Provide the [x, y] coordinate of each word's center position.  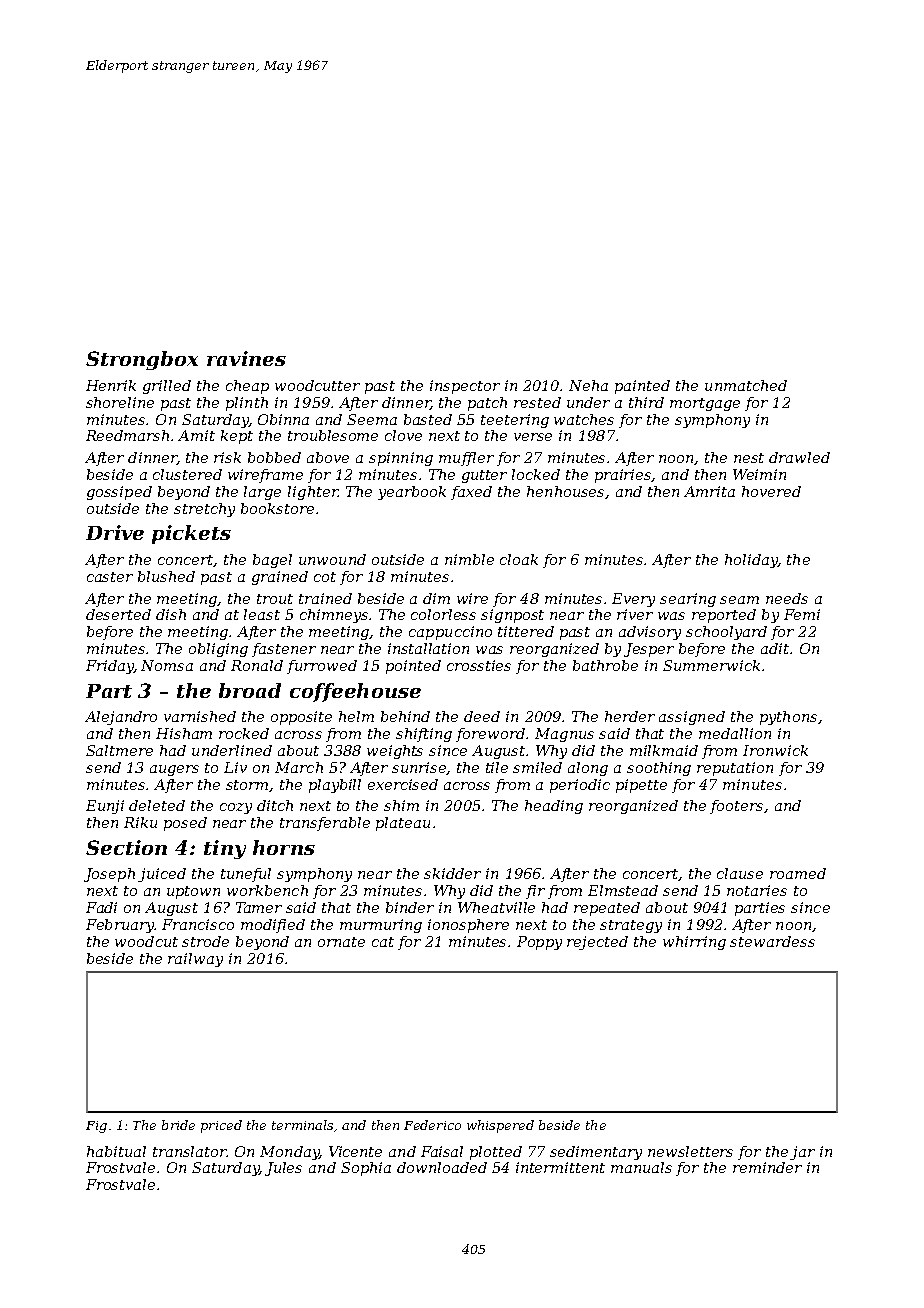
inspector [465, 387]
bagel [272, 561]
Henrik [111, 385]
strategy [631, 926]
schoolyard [726, 633]
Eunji [105, 807]
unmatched [746, 385]
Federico [432, 1125]
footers [736, 807]
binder [410, 907]
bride [178, 1125]
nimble [469, 559]
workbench [267, 890]
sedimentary [596, 1153]
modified [273, 926]
